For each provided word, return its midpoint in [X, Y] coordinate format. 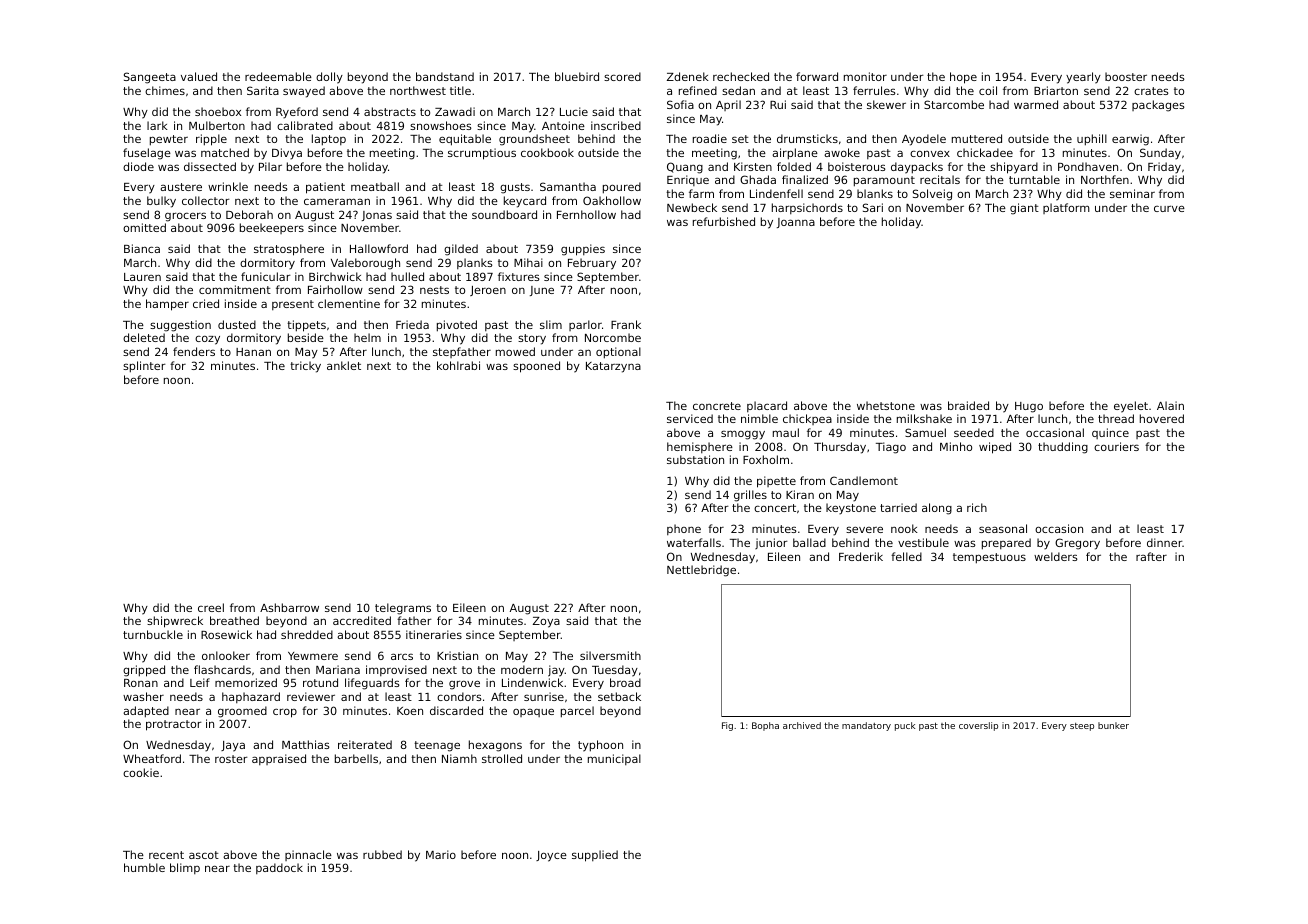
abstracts [390, 111]
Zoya [546, 622]
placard [767, 406]
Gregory [1077, 544]
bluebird [577, 76]
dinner [1164, 542]
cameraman [337, 201]
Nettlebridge [701, 571]
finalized [805, 179]
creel [211, 607]
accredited [362, 620]
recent [166, 855]
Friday [1164, 168]
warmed [1036, 104]
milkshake [924, 418]
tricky [305, 367]
